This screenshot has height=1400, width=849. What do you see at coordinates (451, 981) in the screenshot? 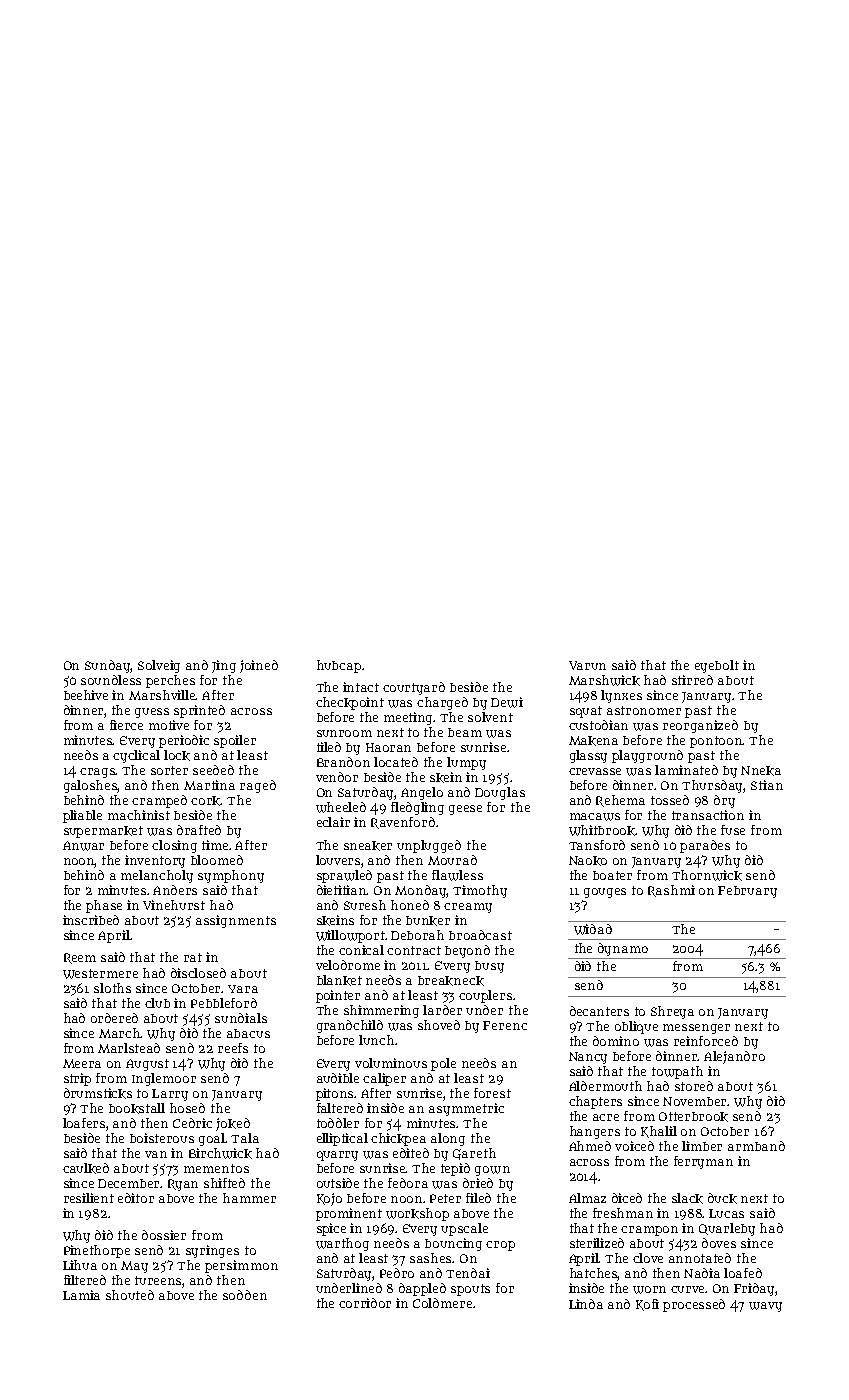
I see `breakneck` at bounding box center [451, 981].
